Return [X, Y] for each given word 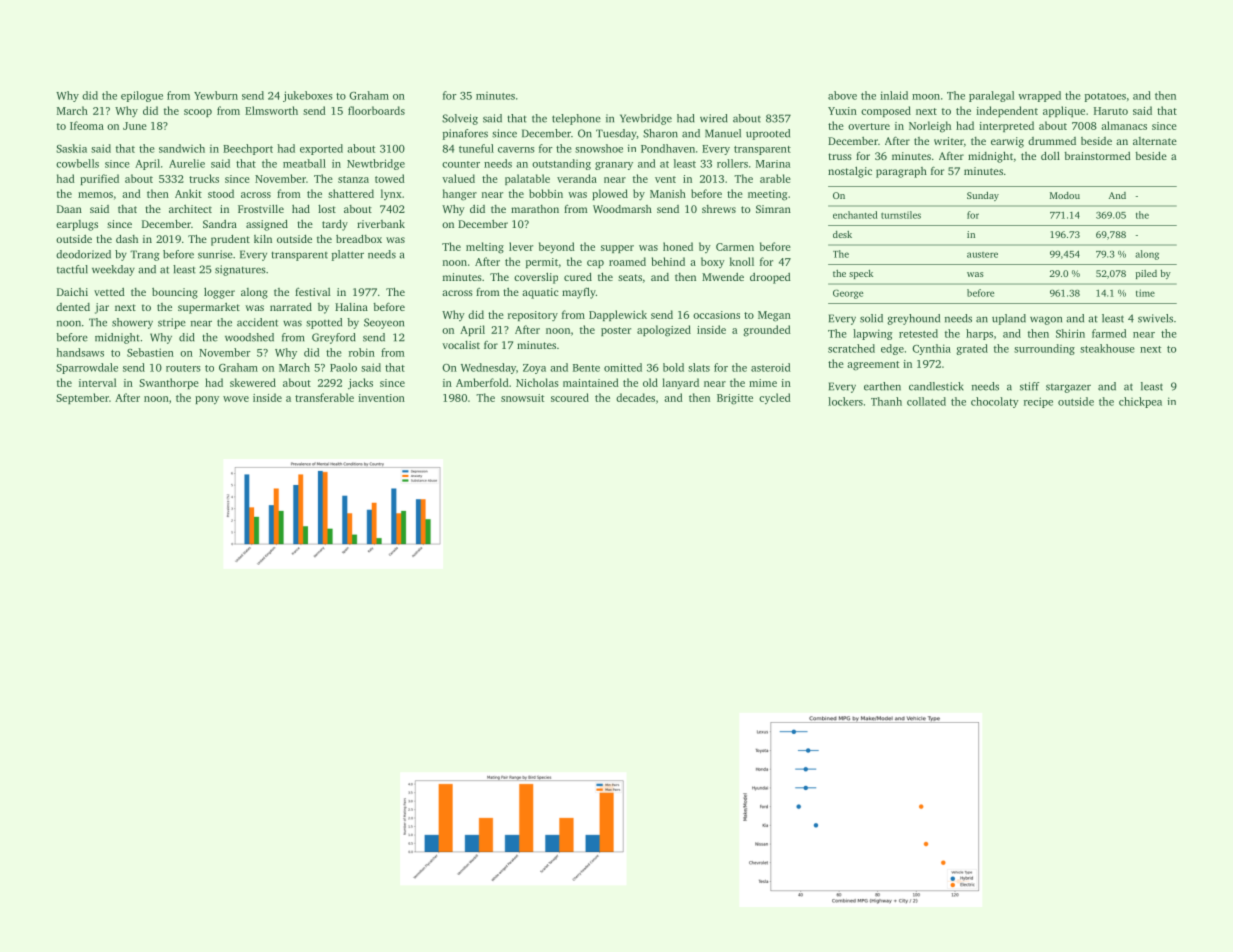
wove [236, 399]
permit [542, 263]
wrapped [1039, 96]
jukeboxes [307, 96]
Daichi [72, 292]
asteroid [771, 367]
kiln [263, 239]
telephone [576, 119]
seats [630, 277]
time [1145, 293]
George [848, 294]
